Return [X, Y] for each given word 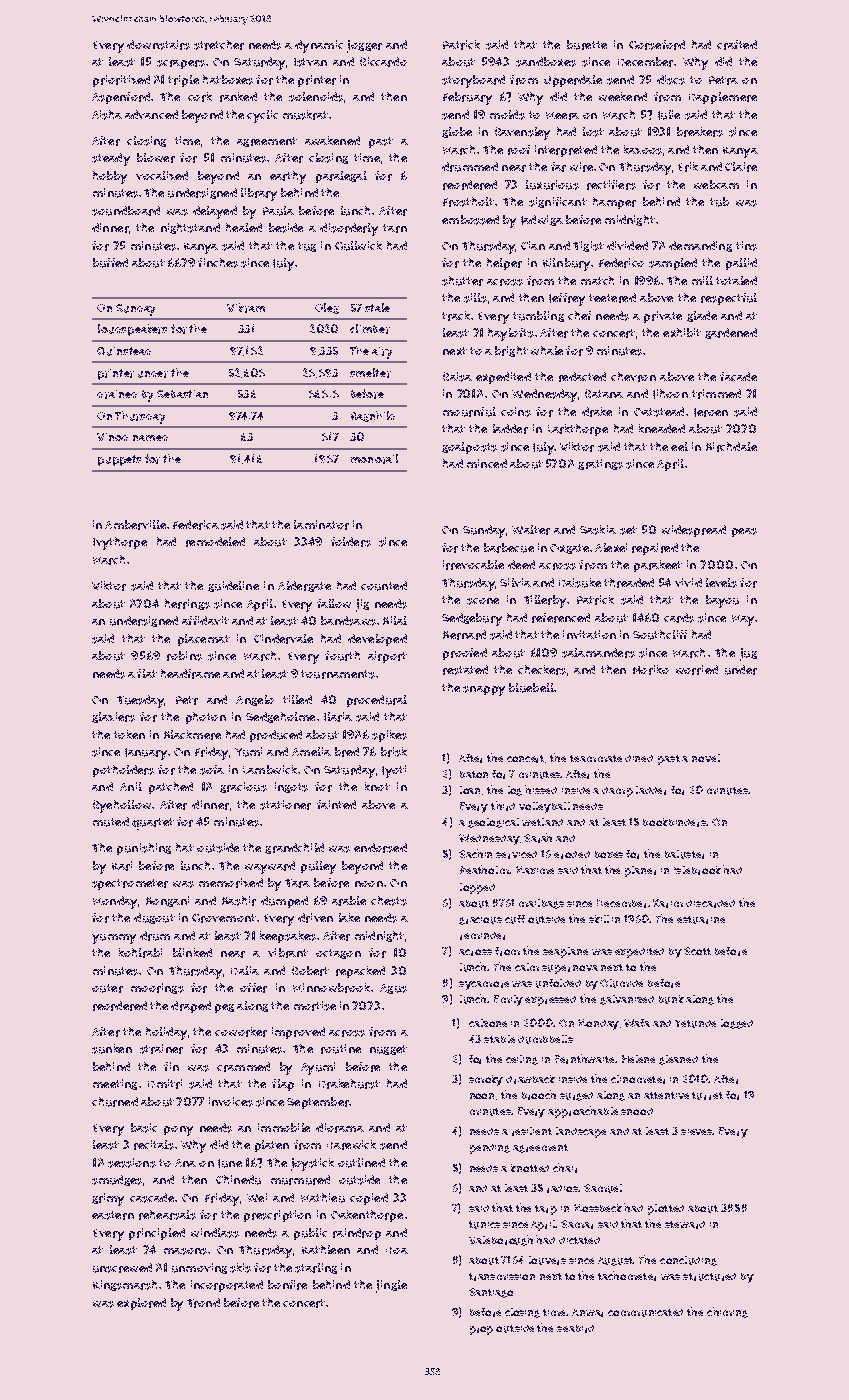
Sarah [538, 838]
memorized [231, 883]
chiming [727, 1312]
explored [141, 1304]
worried [697, 670]
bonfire [287, 1285]
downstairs [158, 45]
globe [457, 132]
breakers [700, 132]
